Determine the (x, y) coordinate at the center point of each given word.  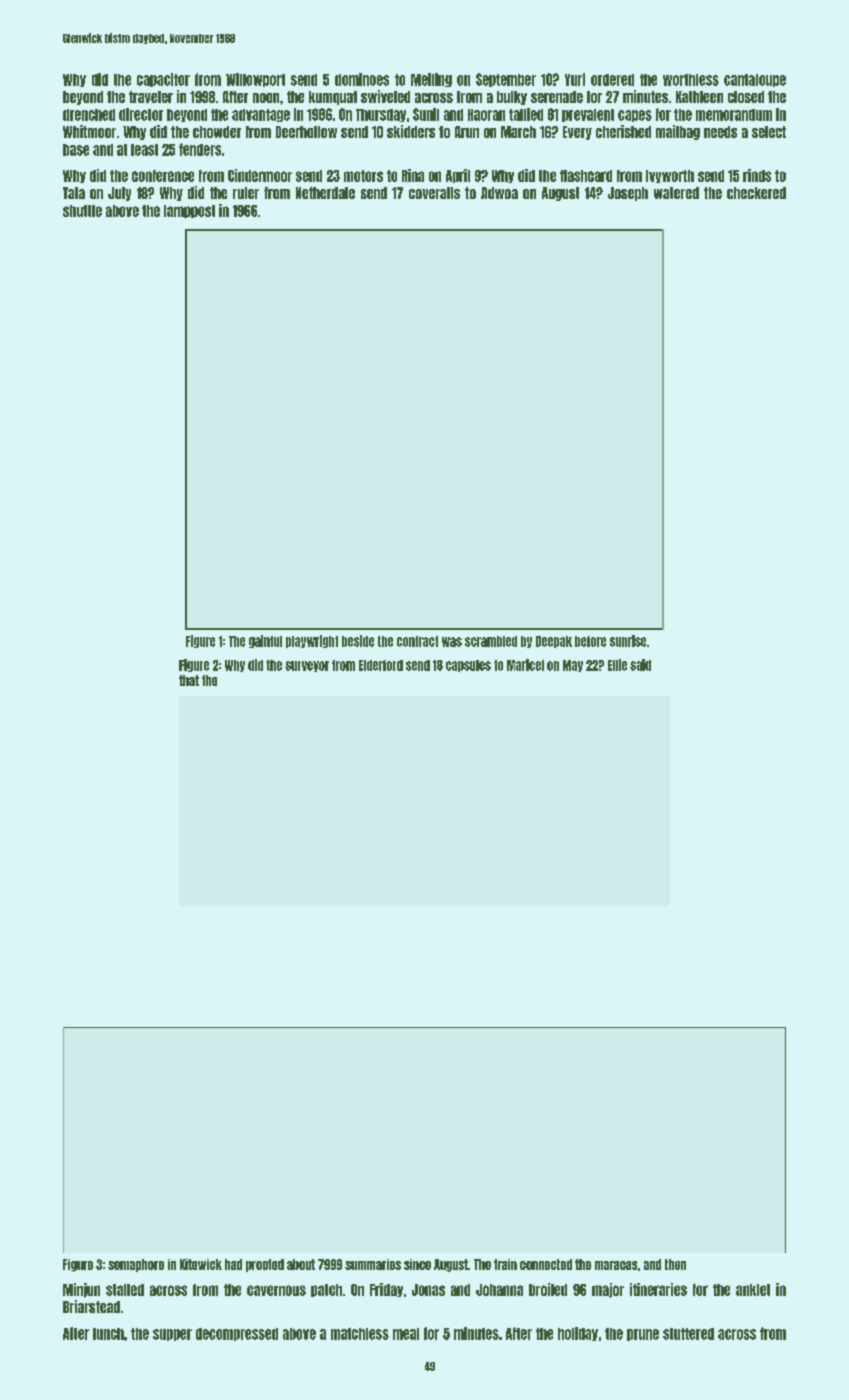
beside (358, 641)
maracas (616, 1265)
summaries (373, 1264)
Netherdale (325, 193)
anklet (753, 1290)
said (640, 665)
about (301, 1264)
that (189, 680)
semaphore (136, 1265)
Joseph (628, 194)
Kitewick (201, 1264)
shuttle (82, 211)
